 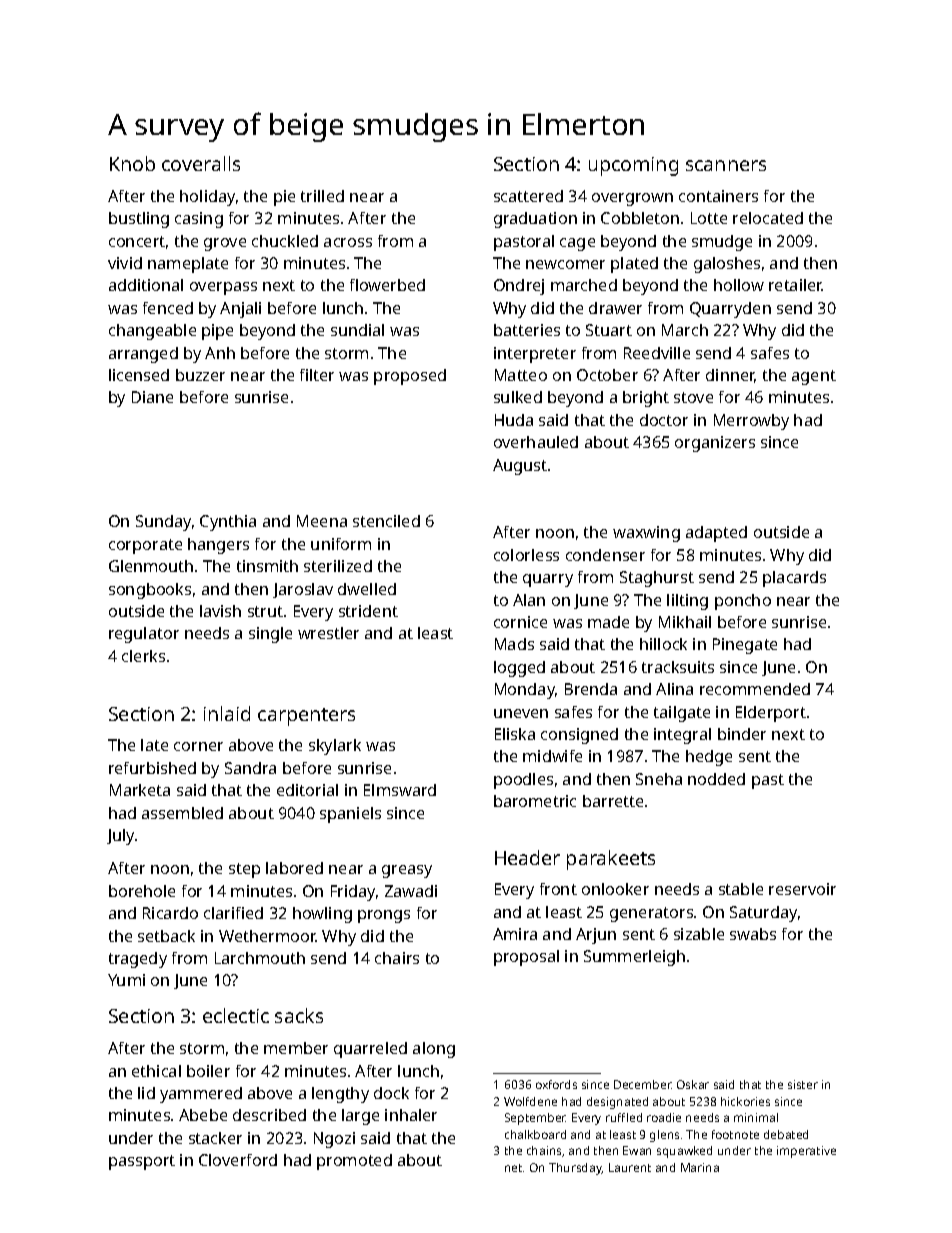 What do you see at coordinates (411, 891) in the screenshot?
I see `Zawadi` at bounding box center [411, 891].
